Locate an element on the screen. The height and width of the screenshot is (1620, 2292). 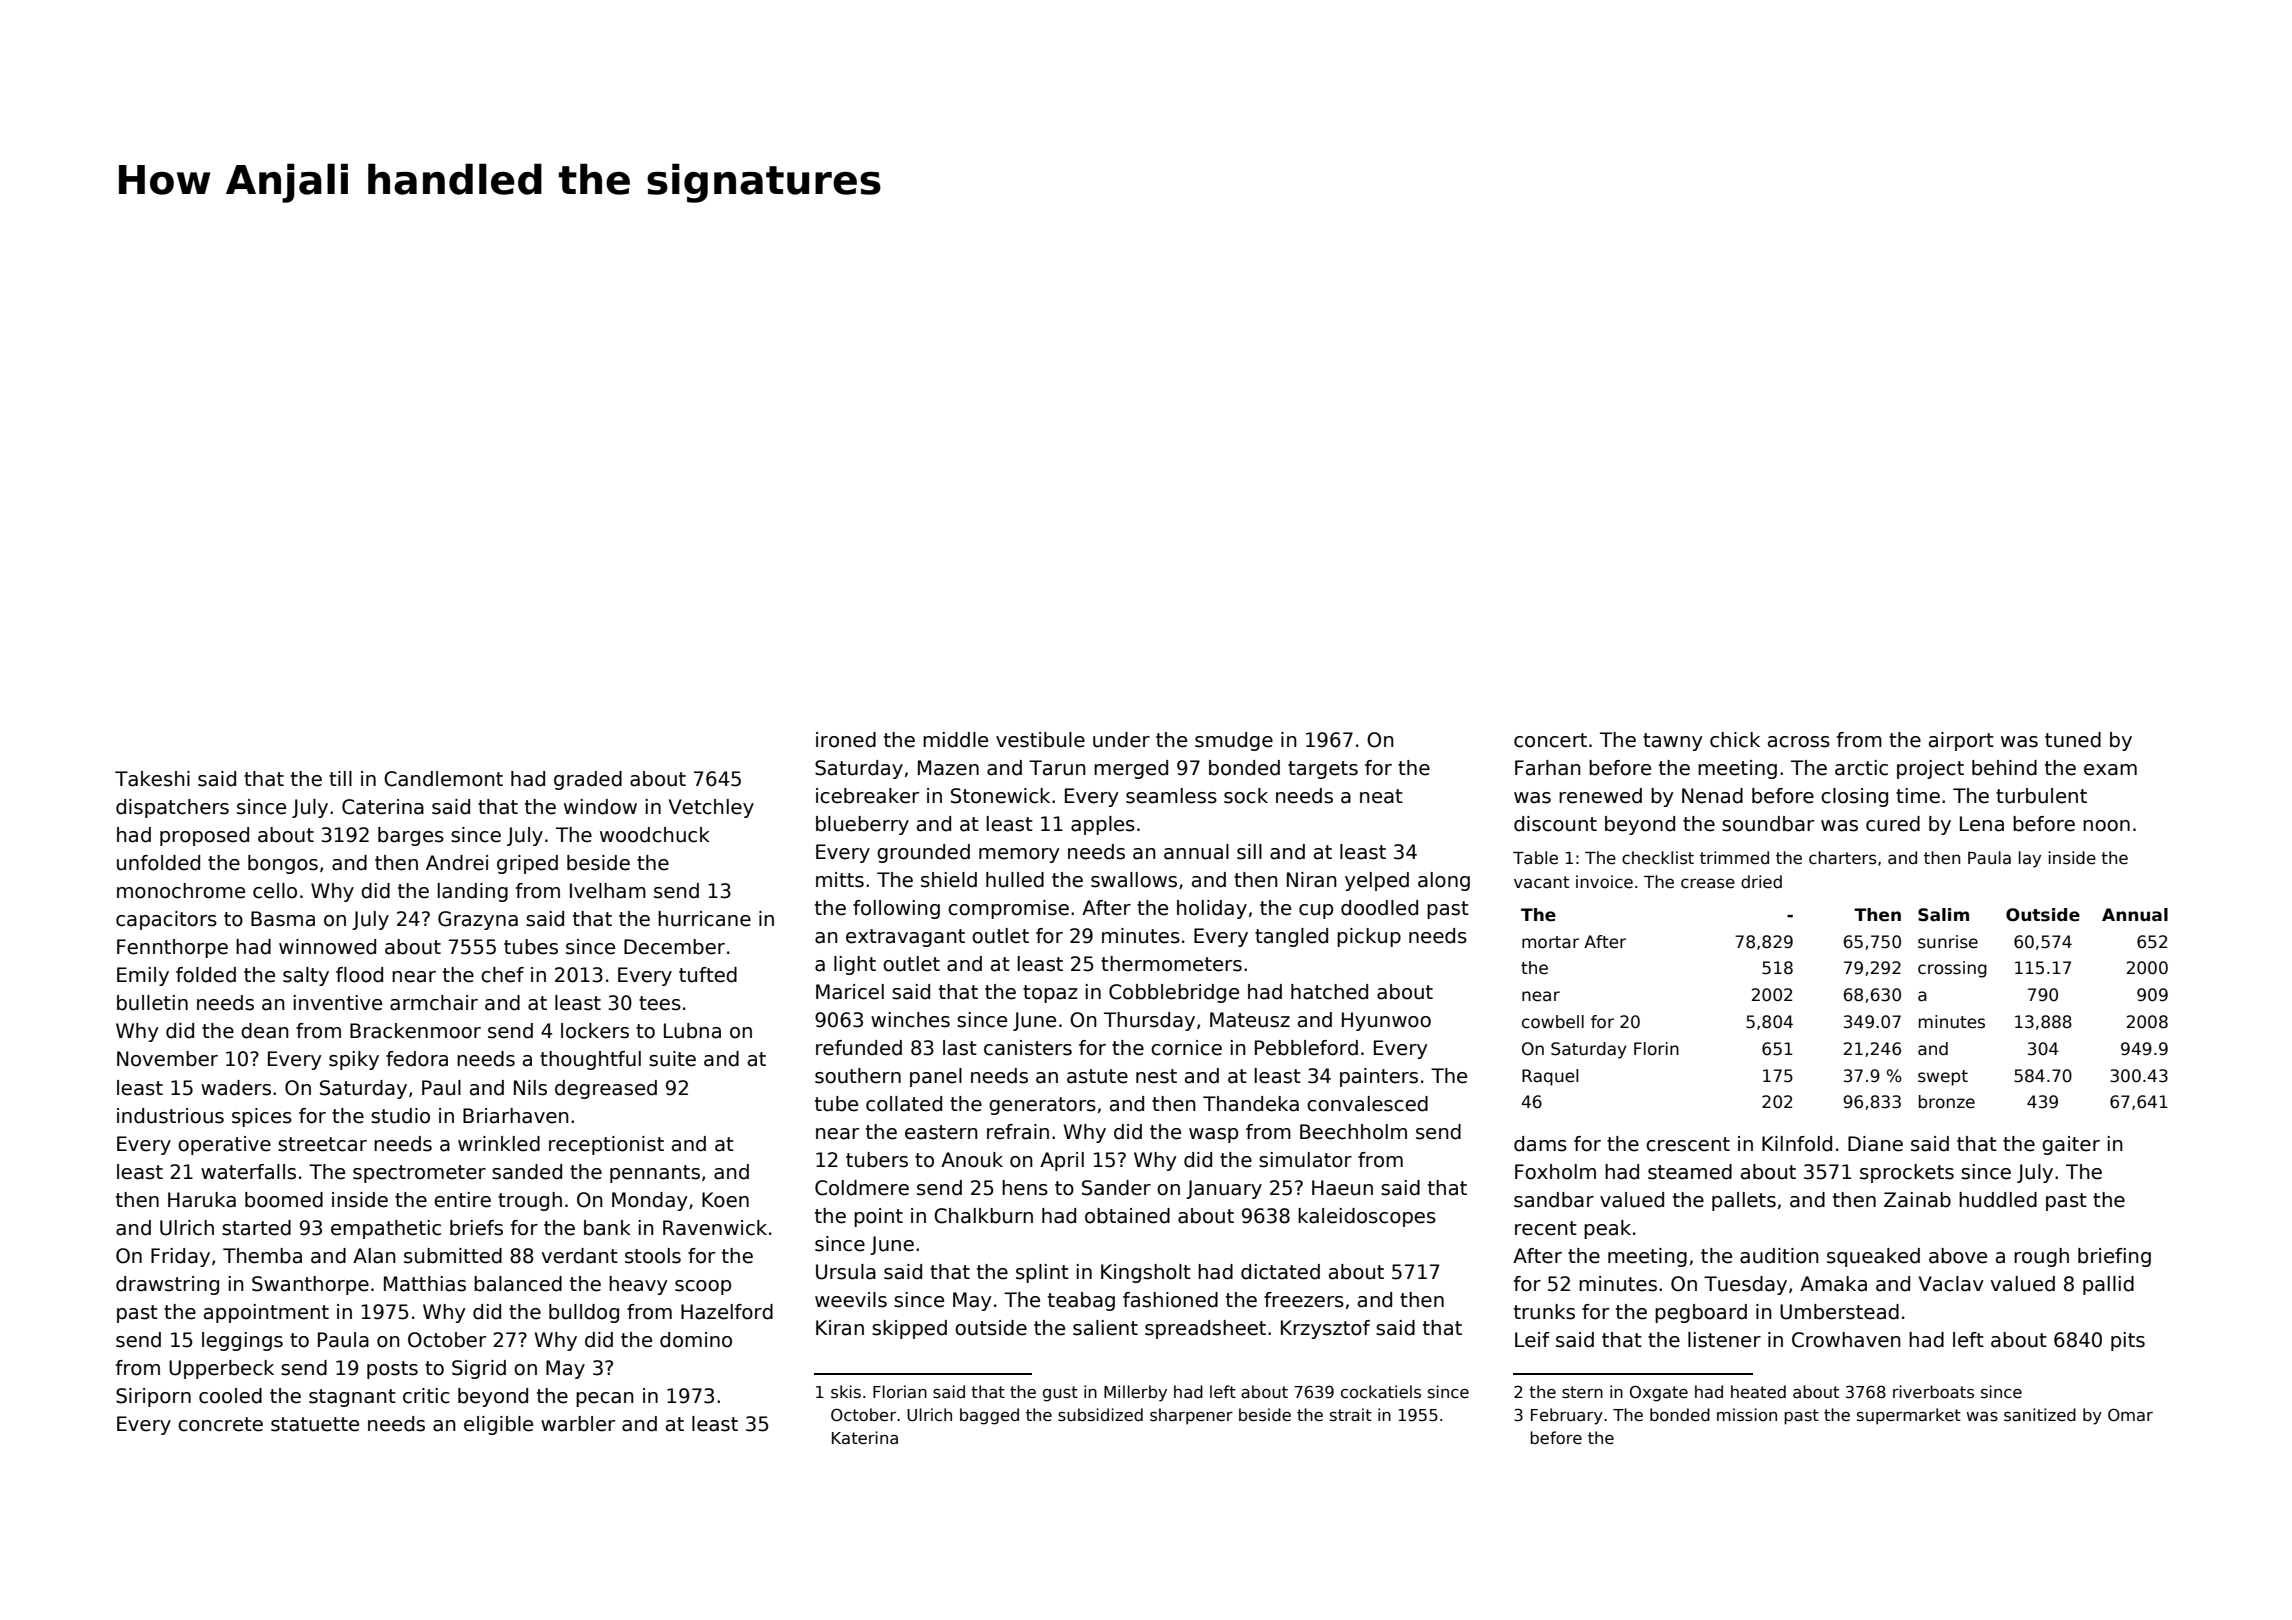
crossing is located at coordinates (1952, 969).
